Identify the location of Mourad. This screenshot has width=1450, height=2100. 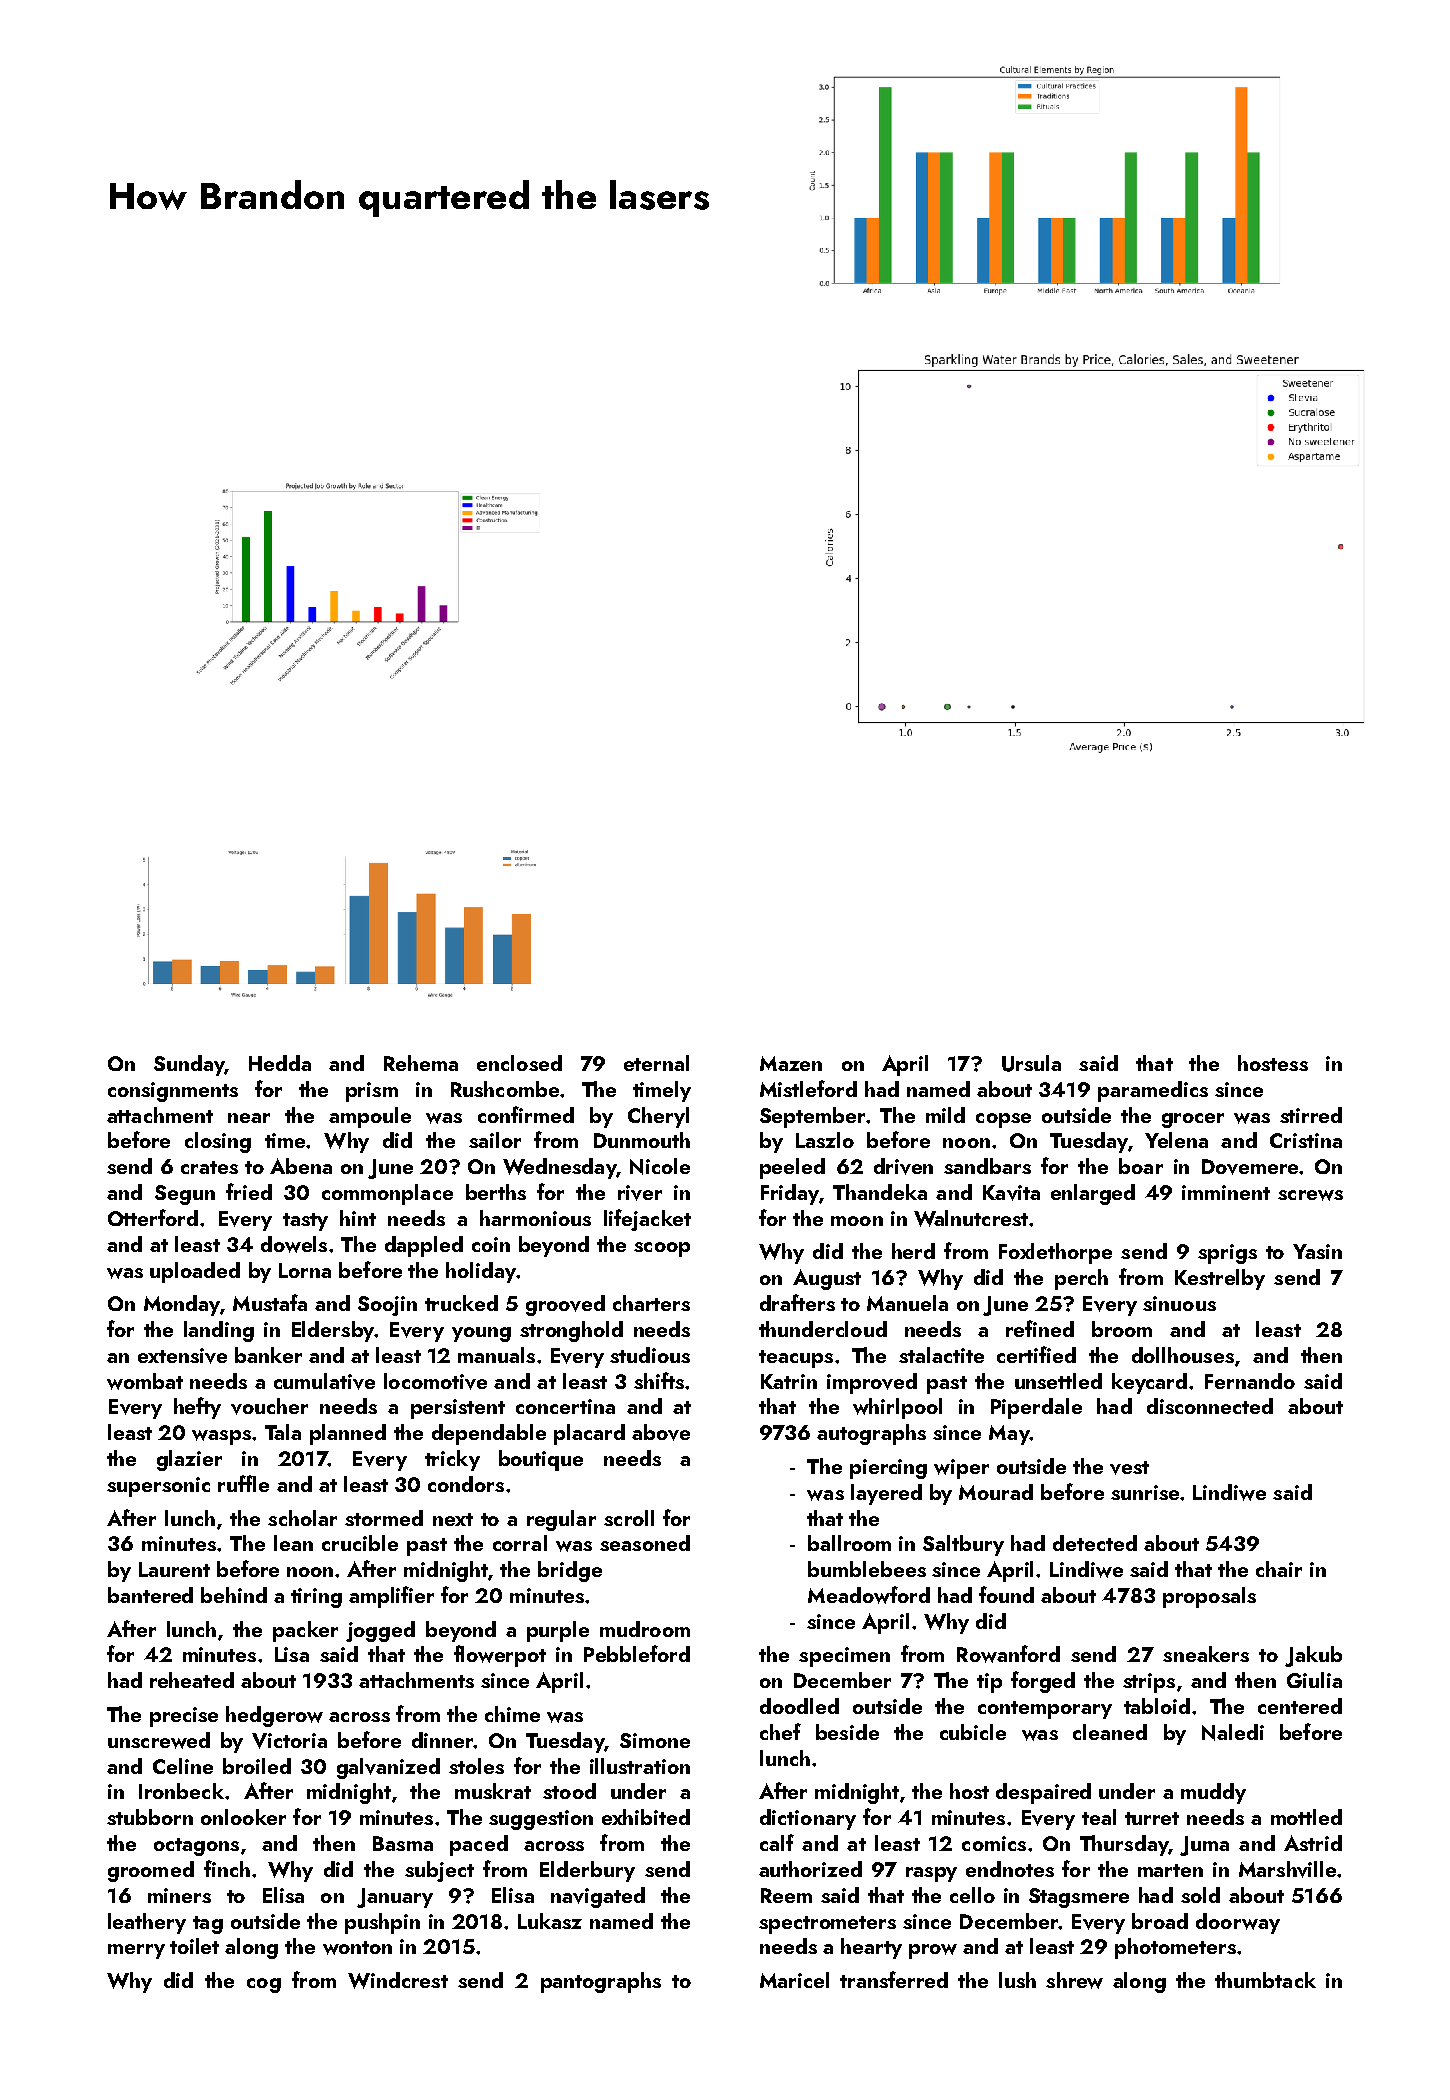
(996, 1492).
